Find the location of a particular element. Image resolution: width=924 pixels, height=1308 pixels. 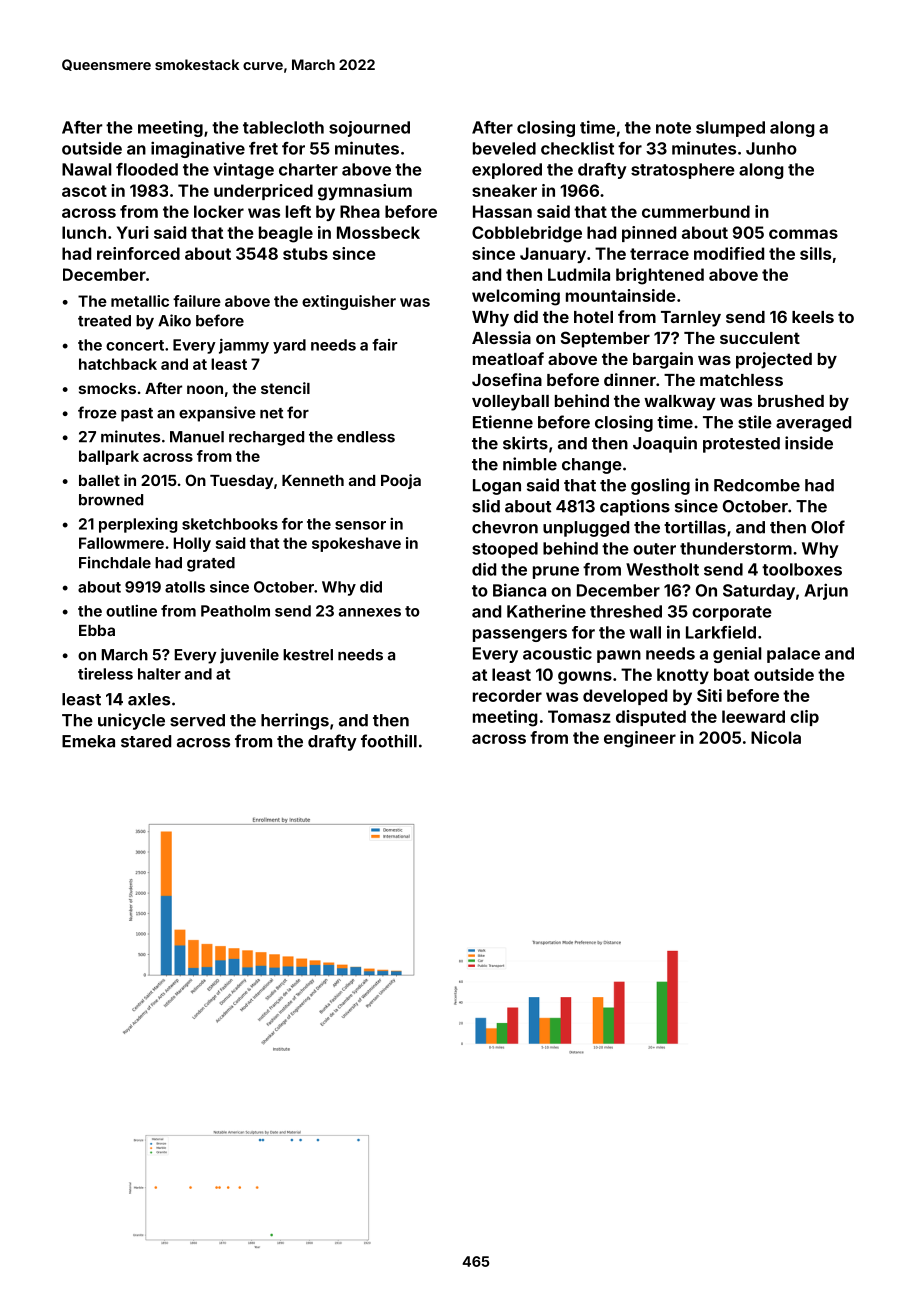

imaginative is located at coordinates (198, 149).
